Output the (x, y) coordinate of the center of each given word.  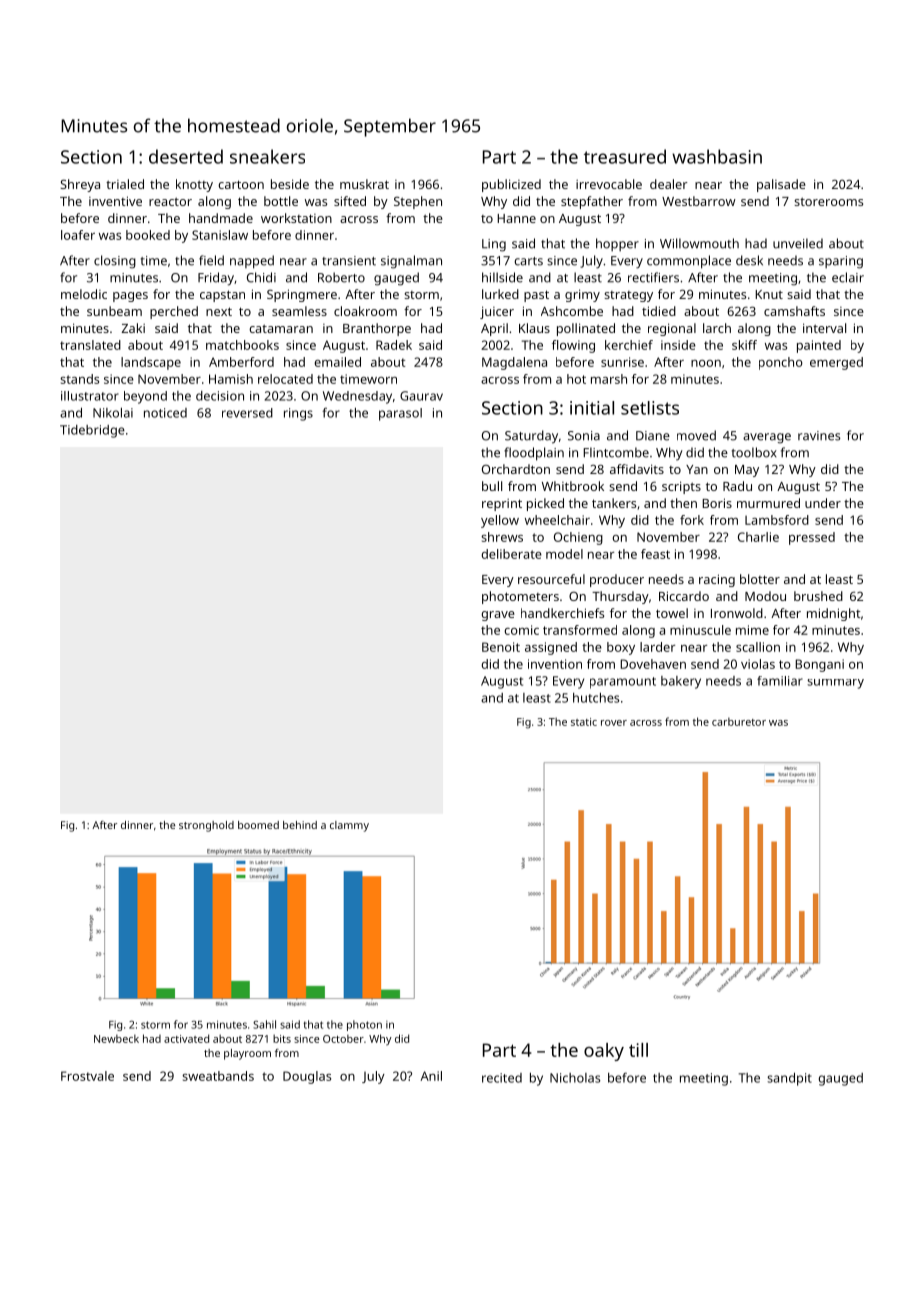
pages (130, 297)
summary (835, 684)
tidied (659, 311)
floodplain (534, 454)
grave (498, 616)
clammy (349, 826)
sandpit (789, 1079)
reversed (247, 413)
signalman (411, 262)
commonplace (689, 262)
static (584, 722)
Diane (653, 436)
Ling (494, 245)
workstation (296, 218)
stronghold (206, 826)
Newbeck (116, 1038)
